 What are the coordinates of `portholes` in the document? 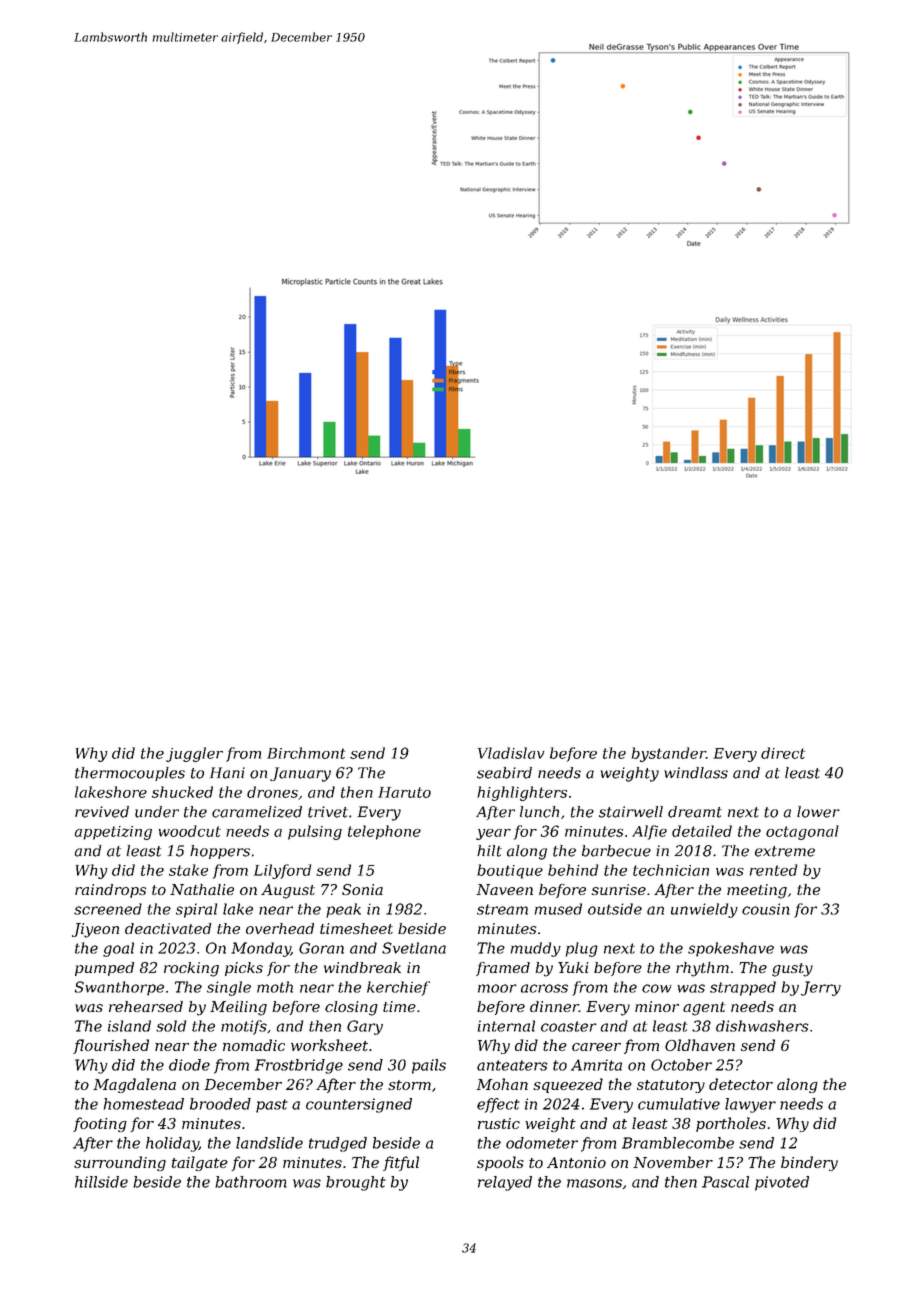 It's located at (731, 1124).
